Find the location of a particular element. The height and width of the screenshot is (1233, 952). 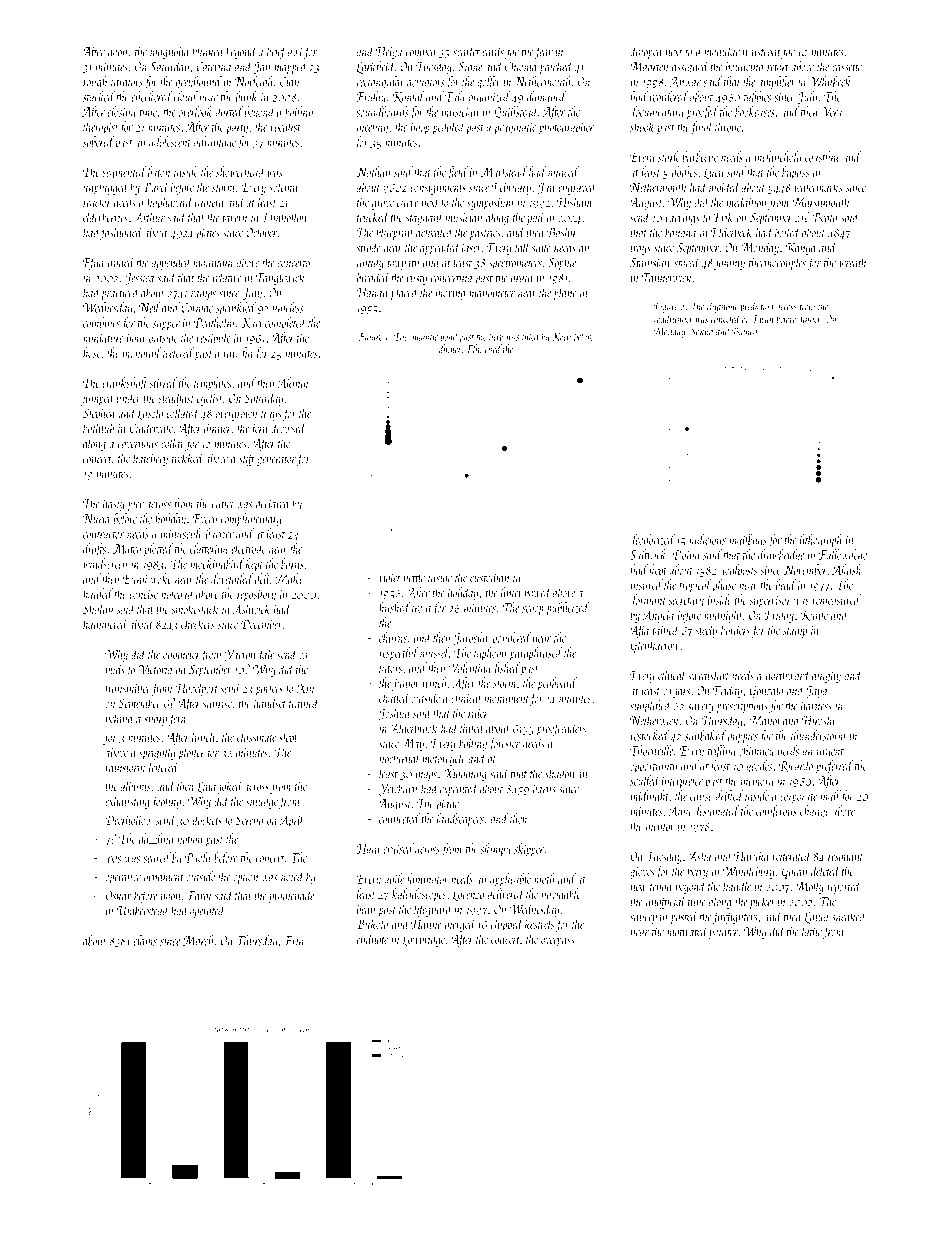

relative is located at coordinates (226, 277).
